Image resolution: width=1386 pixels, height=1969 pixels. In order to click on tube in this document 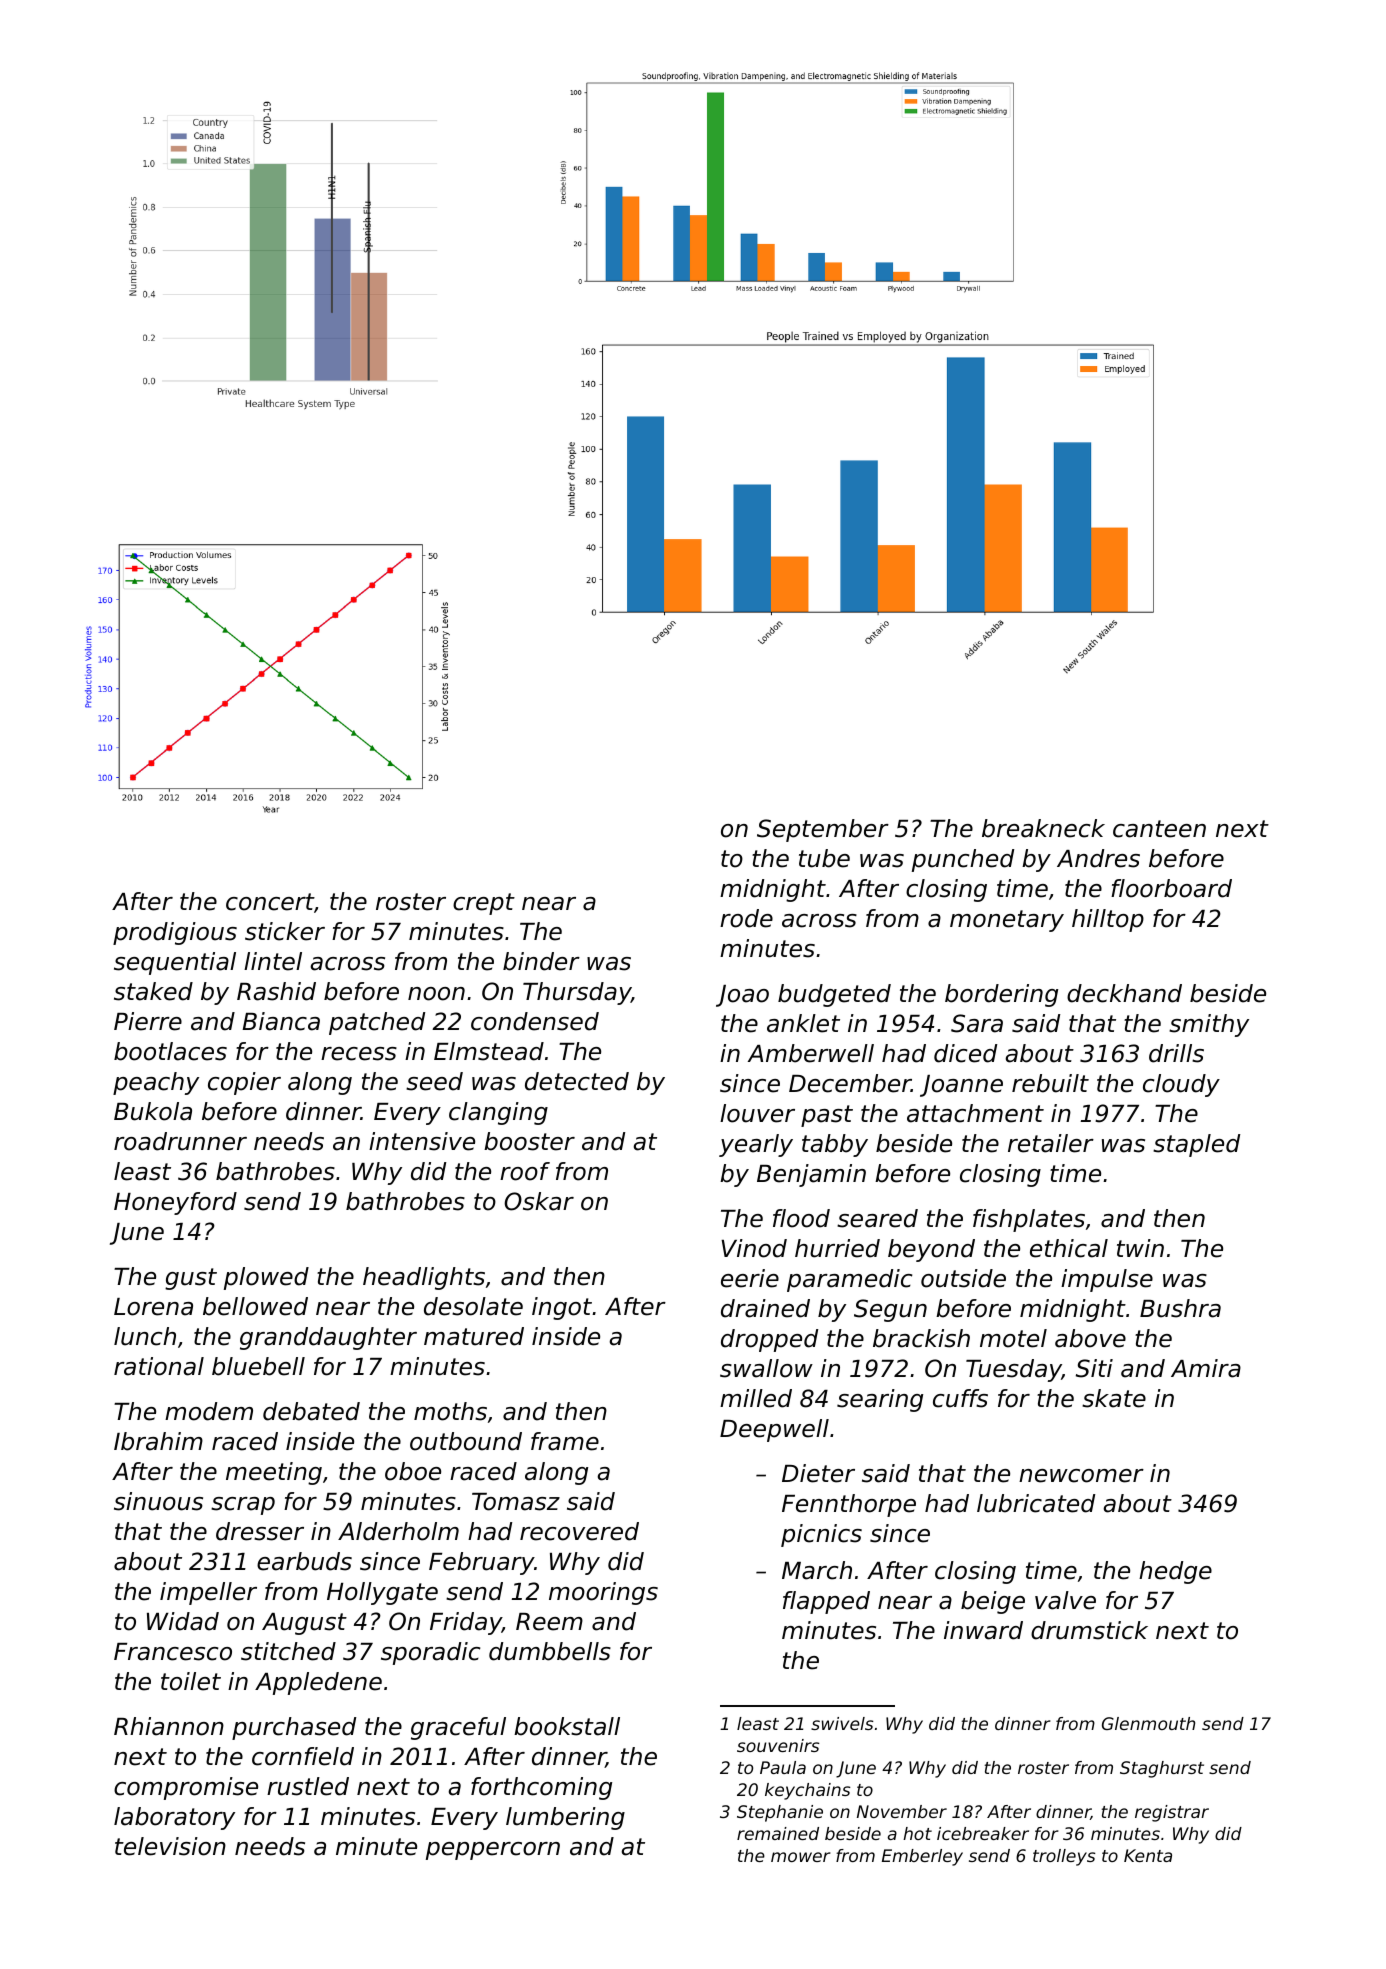, I will do `click(824, 858)`.
